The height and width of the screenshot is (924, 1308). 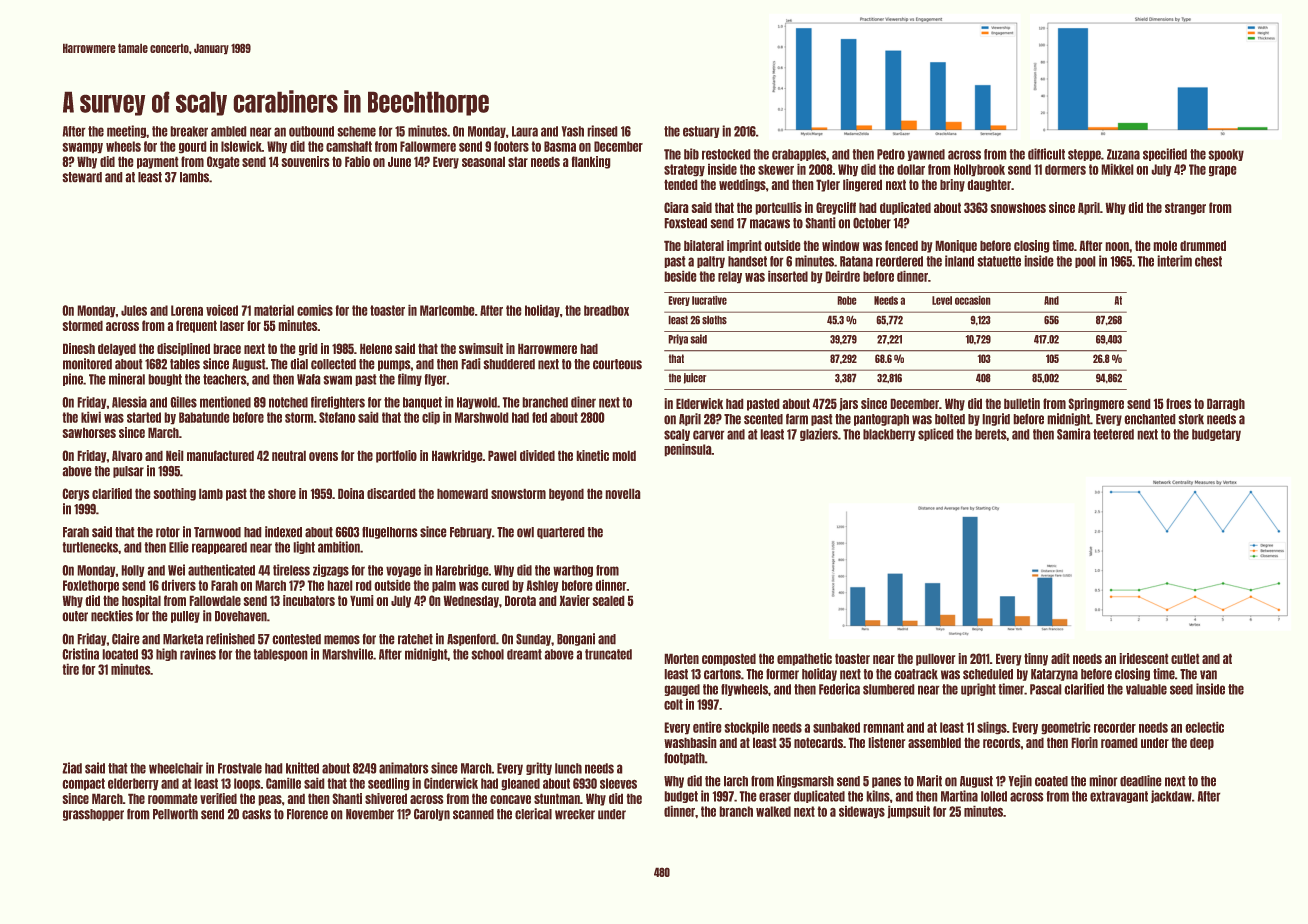 I want to click on chest, so click(x=1208, y=261).
